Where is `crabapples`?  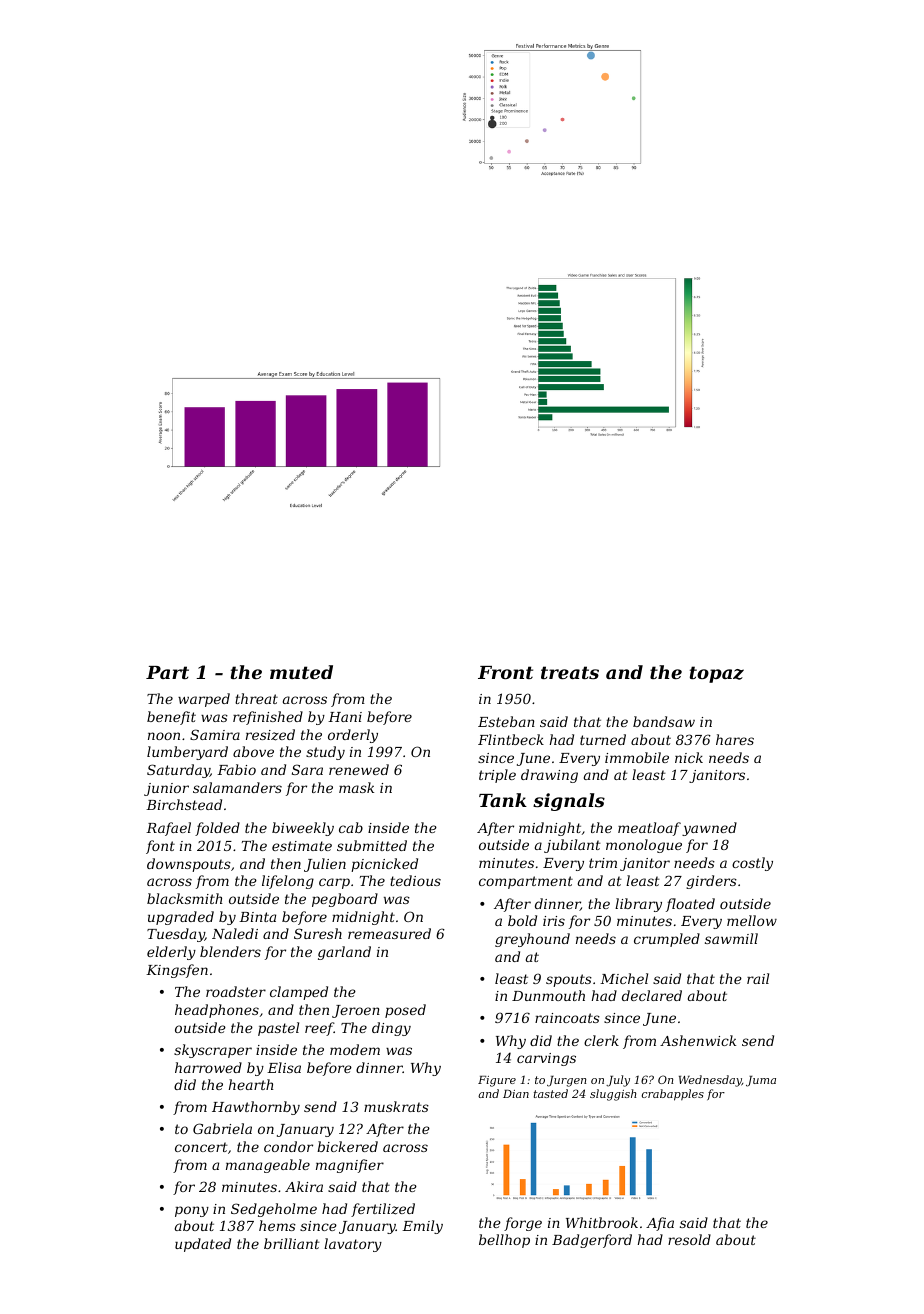 crabapples is located at coordinates (673, 1095).
